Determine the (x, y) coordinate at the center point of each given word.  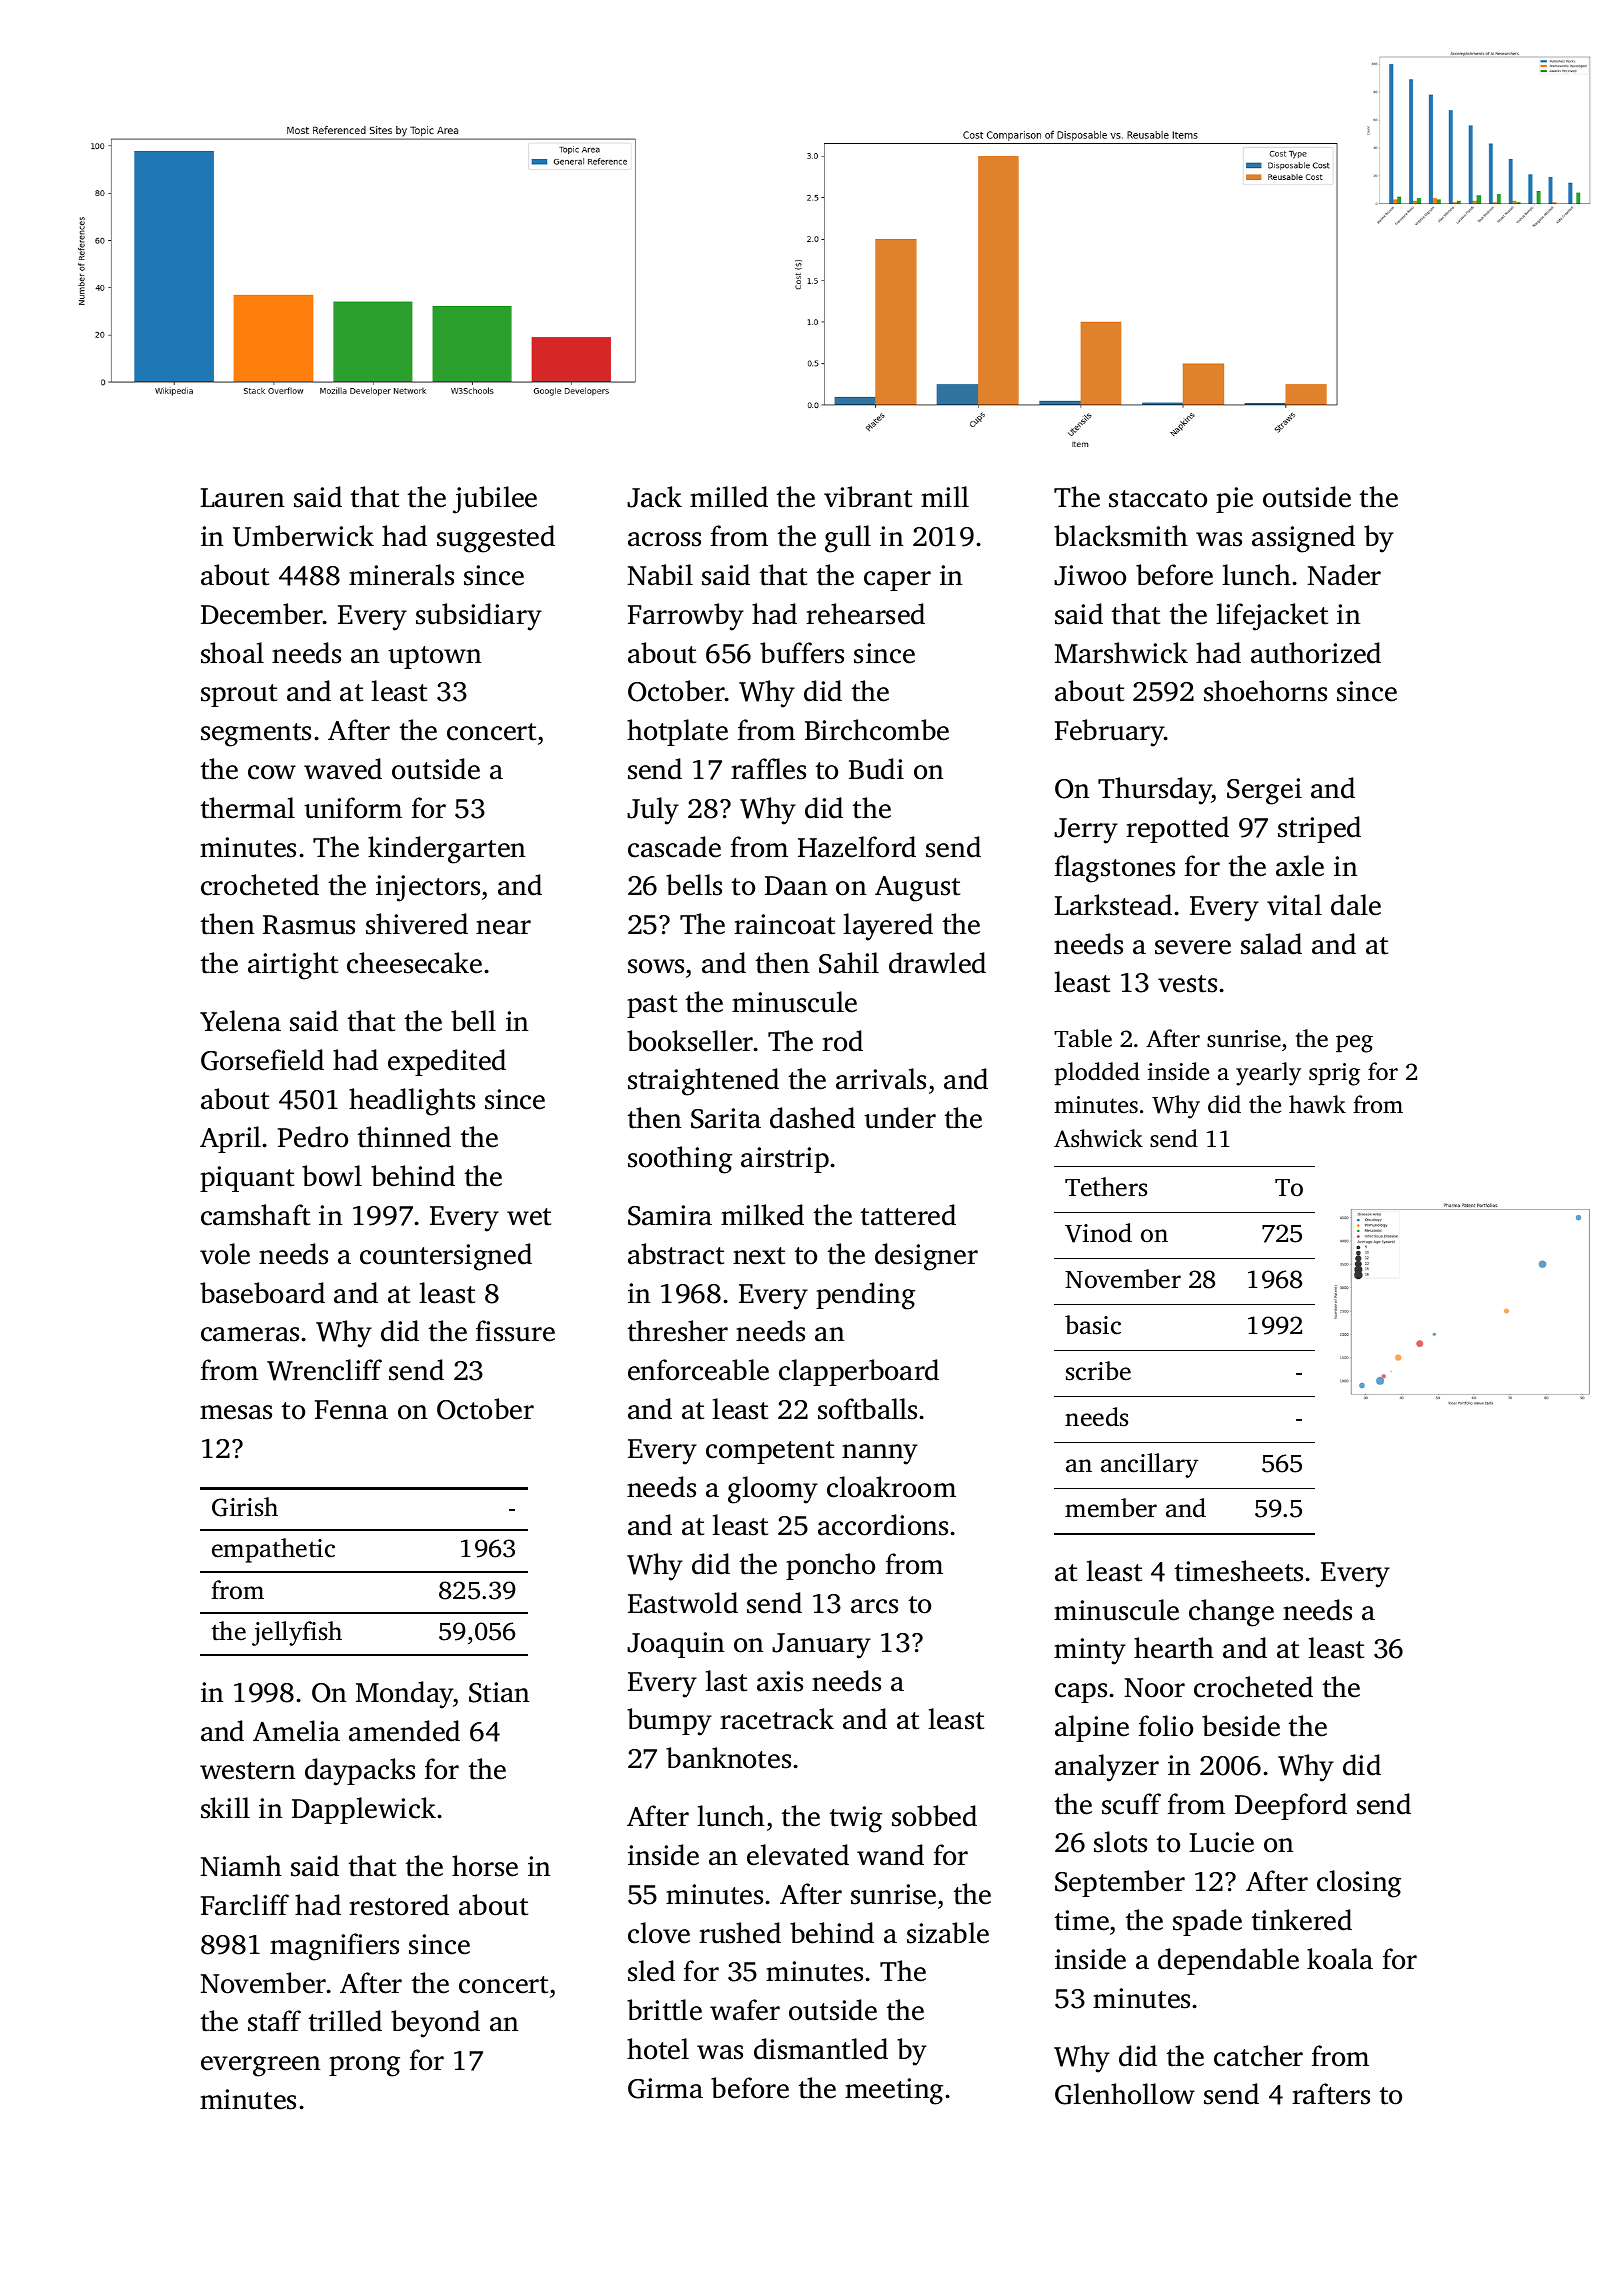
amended (404, 1731)
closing (1359, 1884)
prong (364, 2066)
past (652, 1006)
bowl (332, 1176)
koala (1340, 1959)
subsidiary (479, 617)
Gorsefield (262, 1060)
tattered (908, 1215)
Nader (1344, 575)
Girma (665, 2088)
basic (1093, 1325)
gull (848, 539)
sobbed (934, 1816)
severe (1193, 947)
